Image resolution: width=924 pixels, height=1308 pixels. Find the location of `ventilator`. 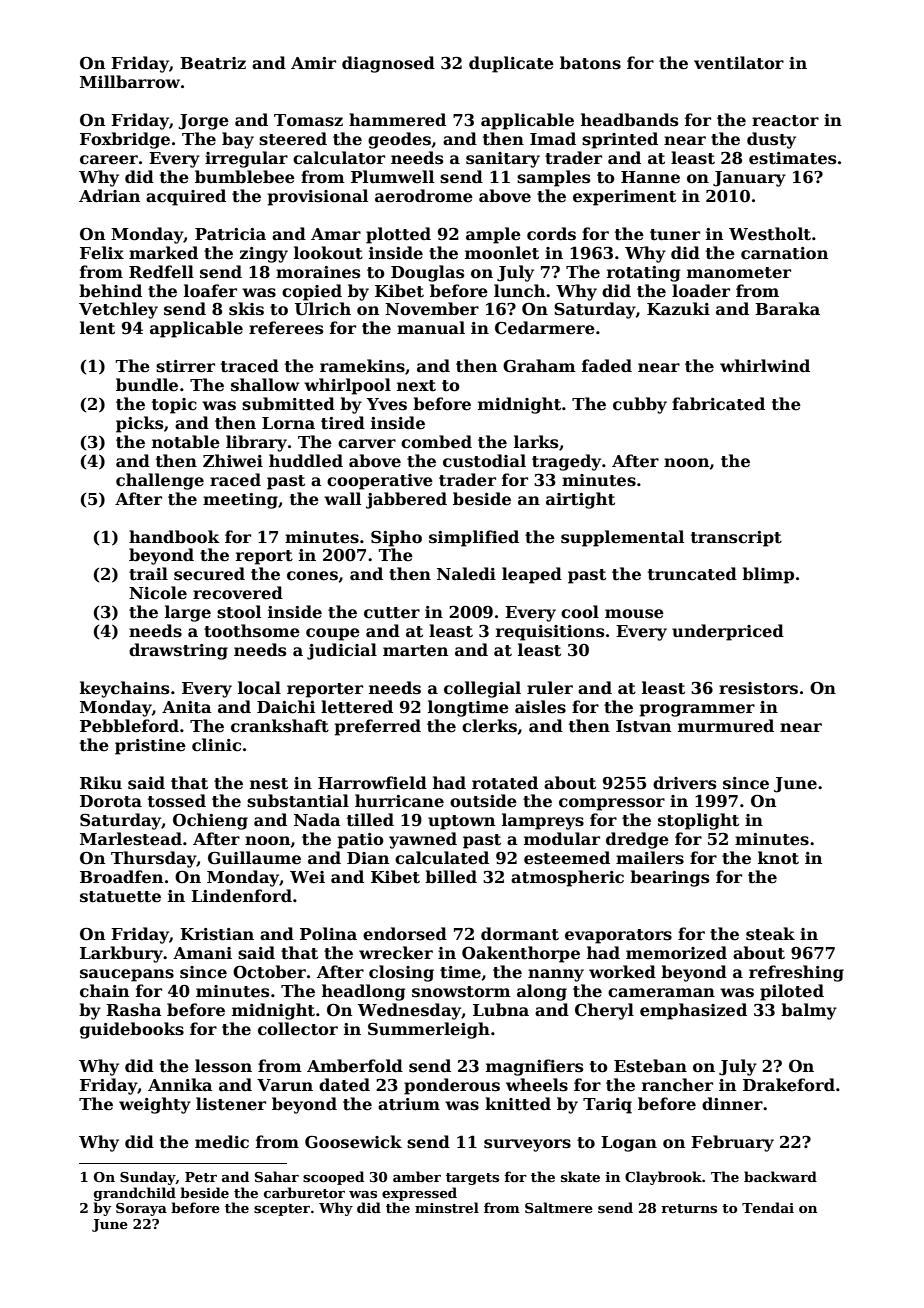

ventilator is located at coordinates (739, 63).
